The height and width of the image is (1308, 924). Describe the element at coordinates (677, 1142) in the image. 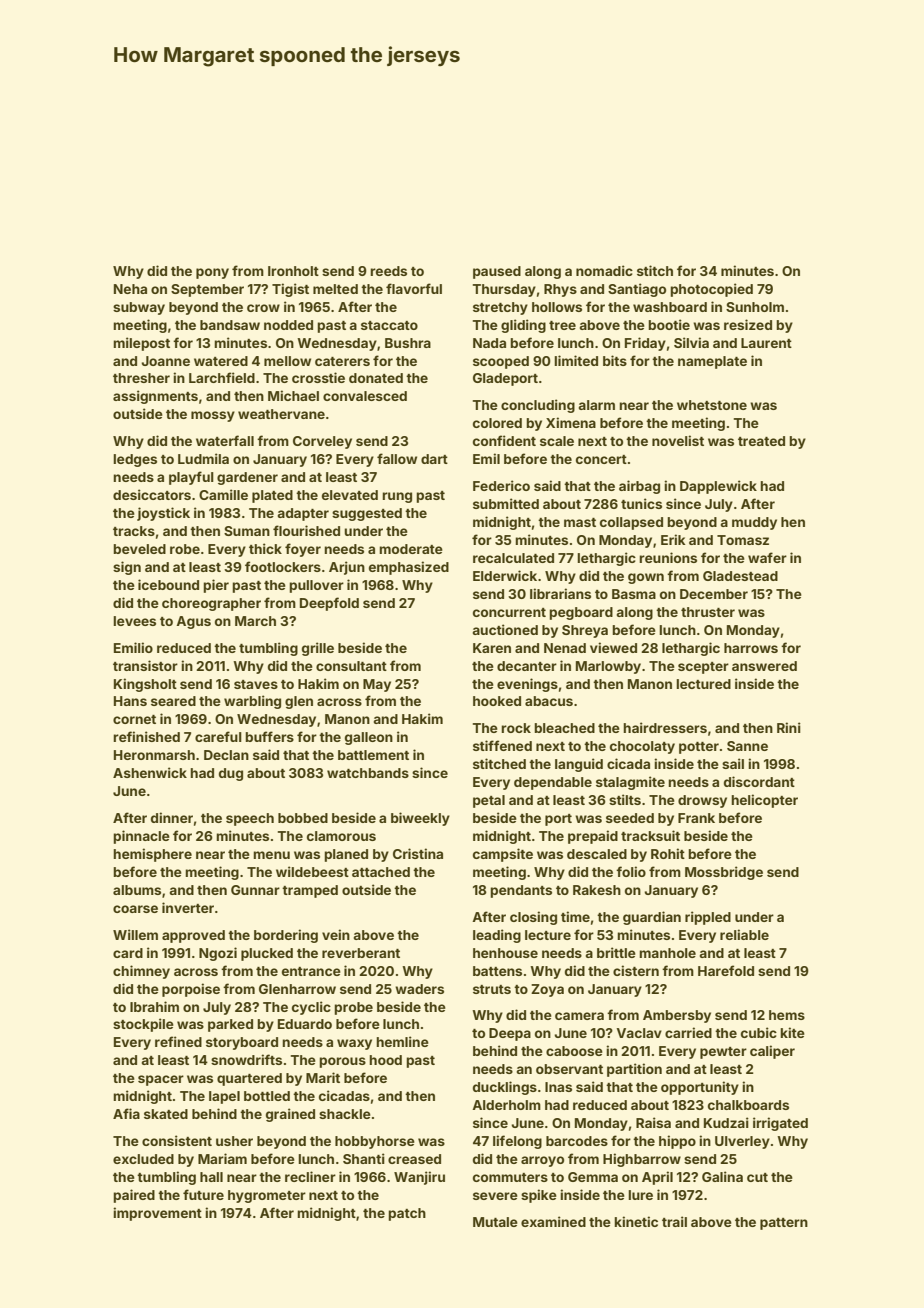

I see `hippo` at that location.
